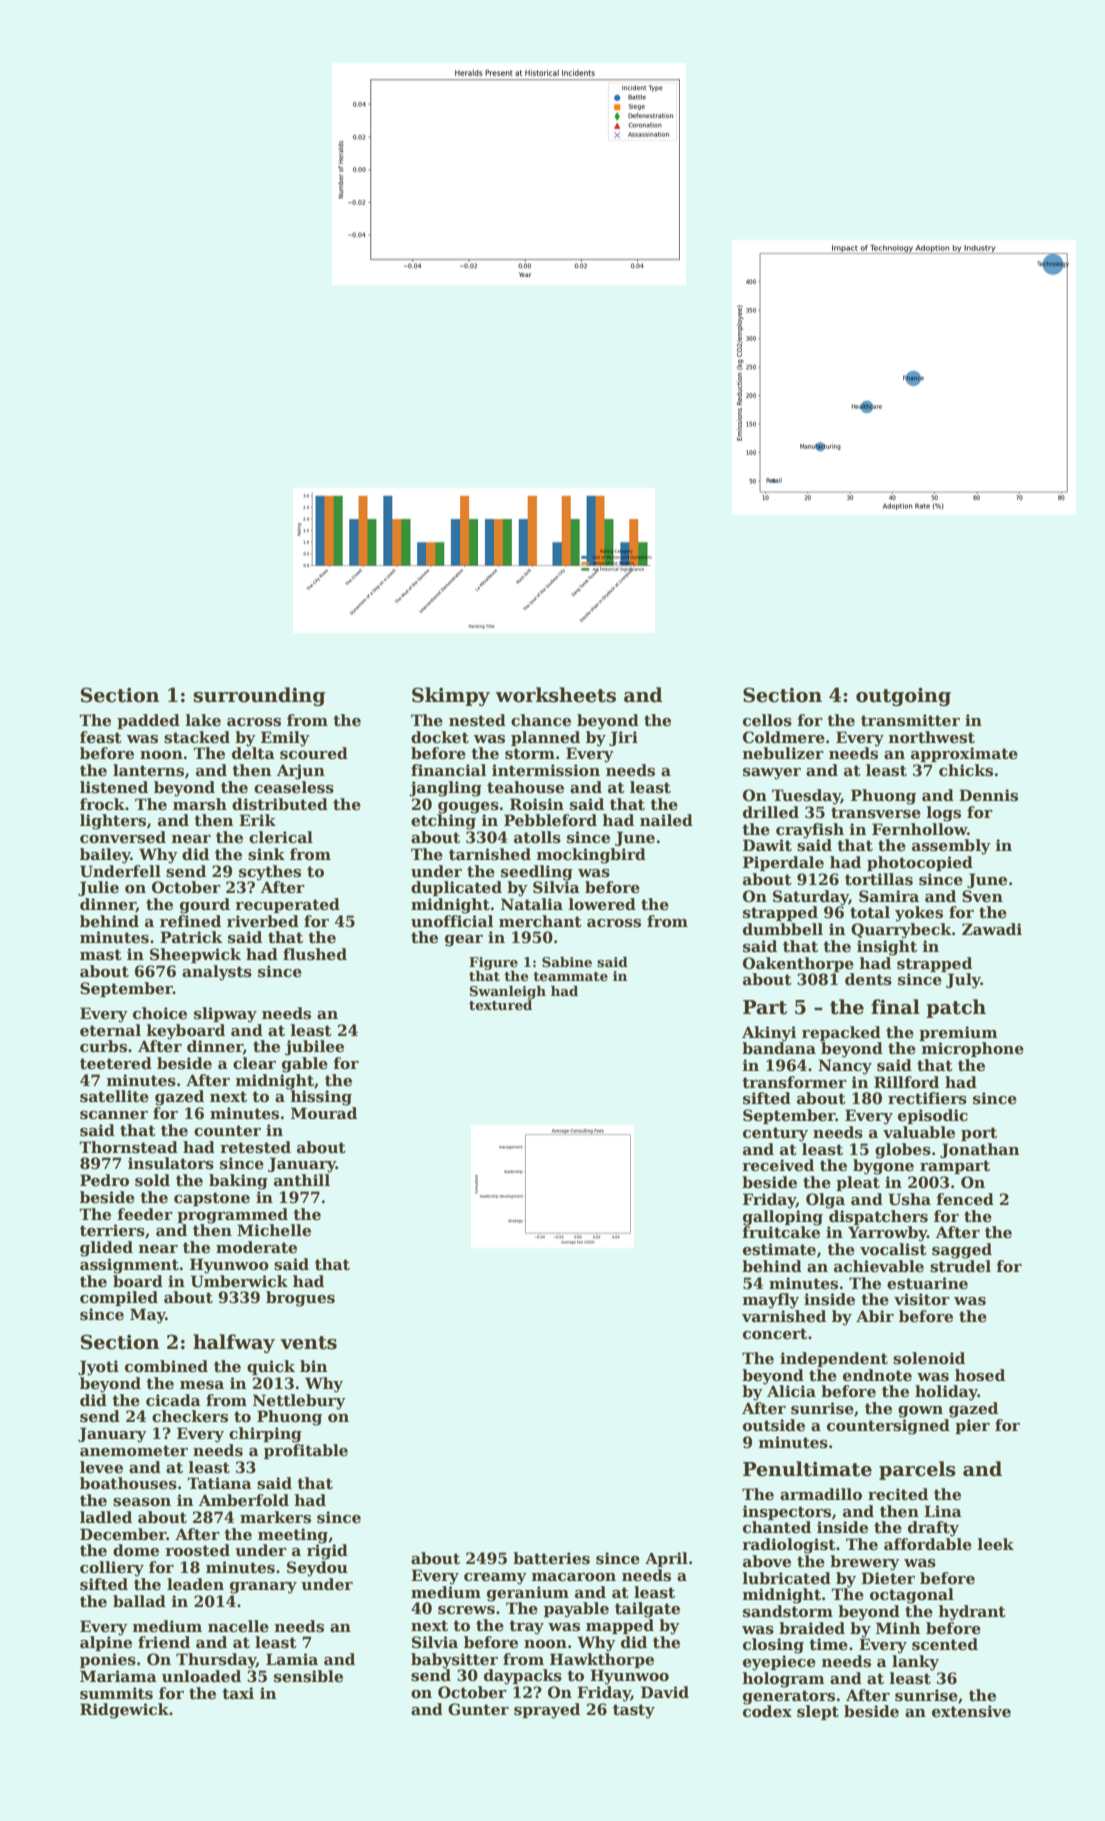  What do you see at coordinates (915, 1663) in the screenshot?
I see `lanky` at bounding box center [915, 1663].
